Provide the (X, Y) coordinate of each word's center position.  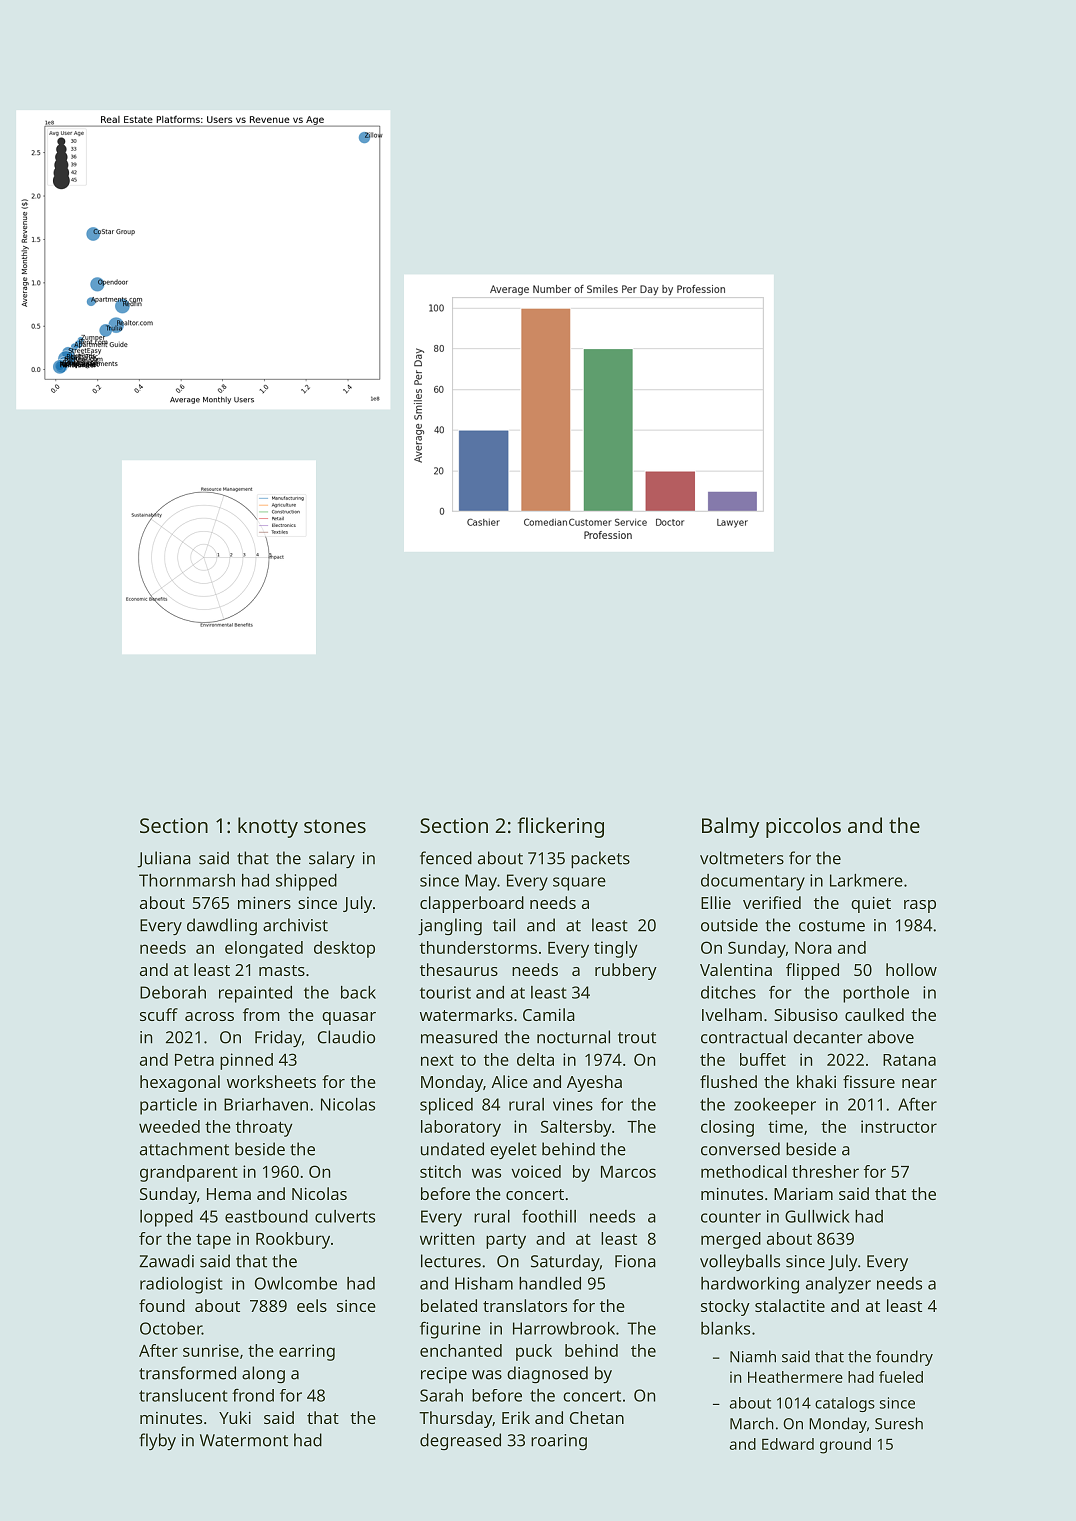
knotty (268, 827)
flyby (157, 1441)
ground (845, 1446)
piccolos (803, 827)
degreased (460, 1441)
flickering (561, 827)
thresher (825, 1171)
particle (168, 1106)
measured (459, 1037)
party (506, 1241)
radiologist (181, 1285)
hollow (911, 969)
